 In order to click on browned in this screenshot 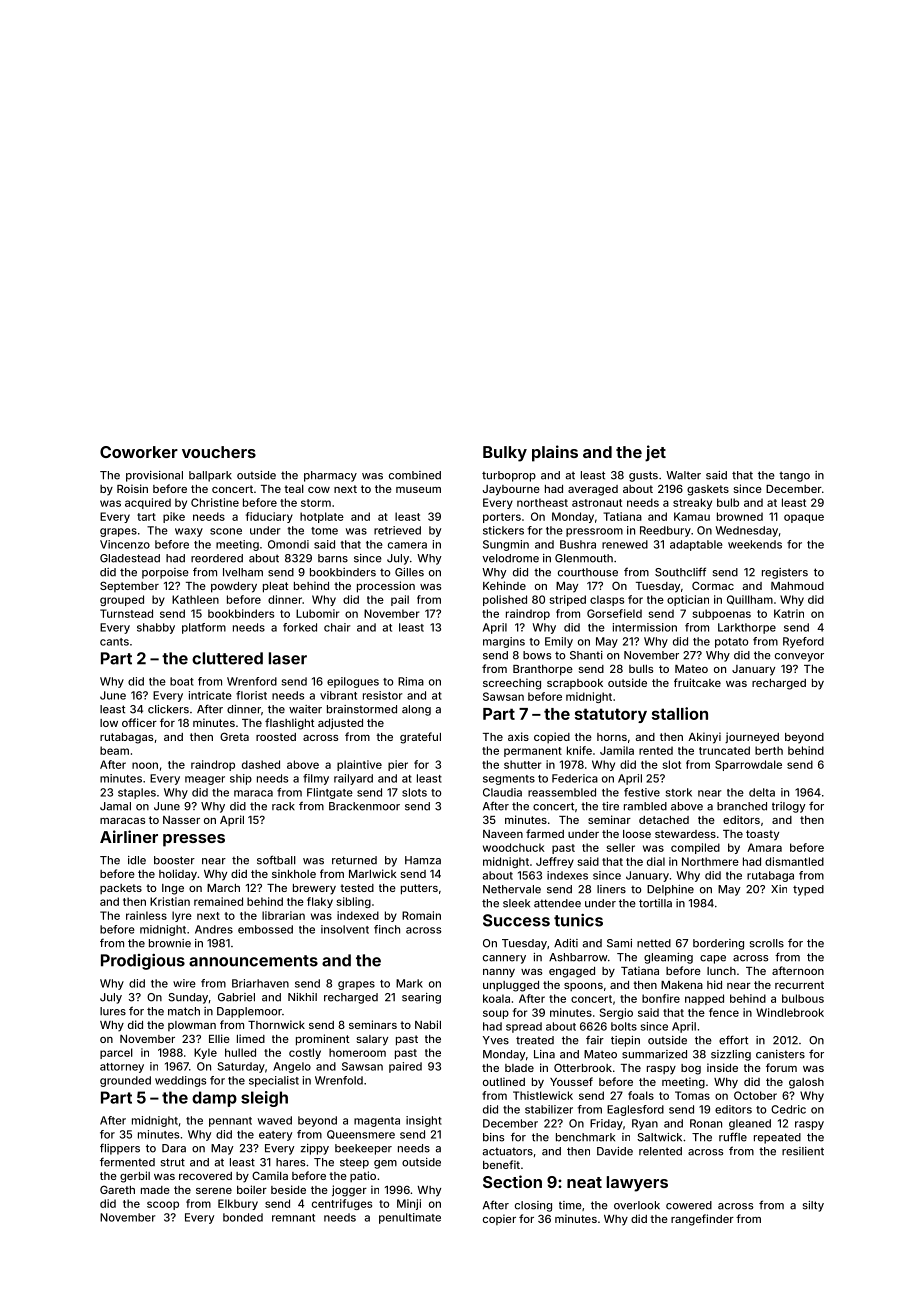, I will do `click(740, 516)`.
